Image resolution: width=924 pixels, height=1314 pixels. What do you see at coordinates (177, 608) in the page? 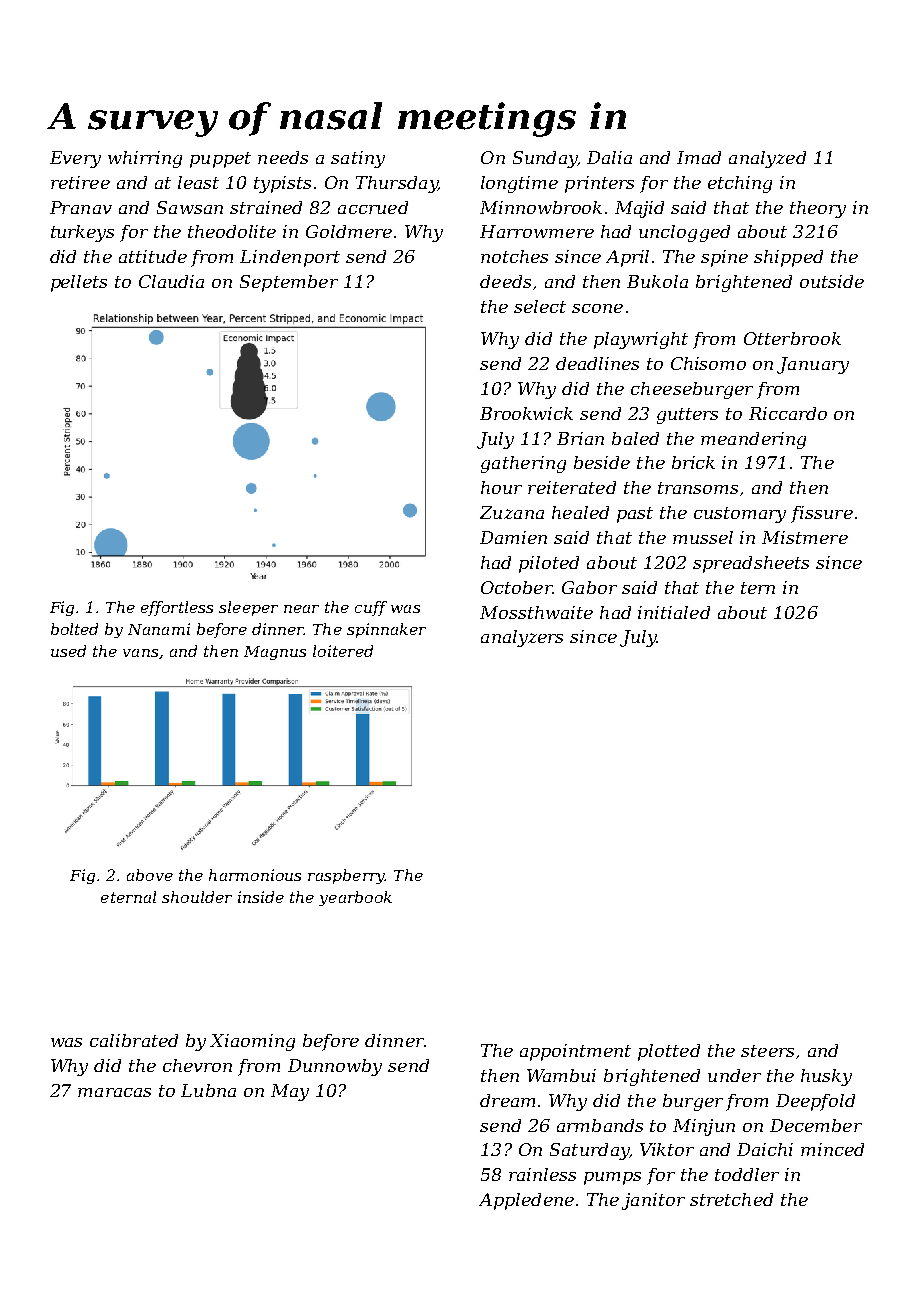
I see `effortless` at bounding box center [177, 608].
